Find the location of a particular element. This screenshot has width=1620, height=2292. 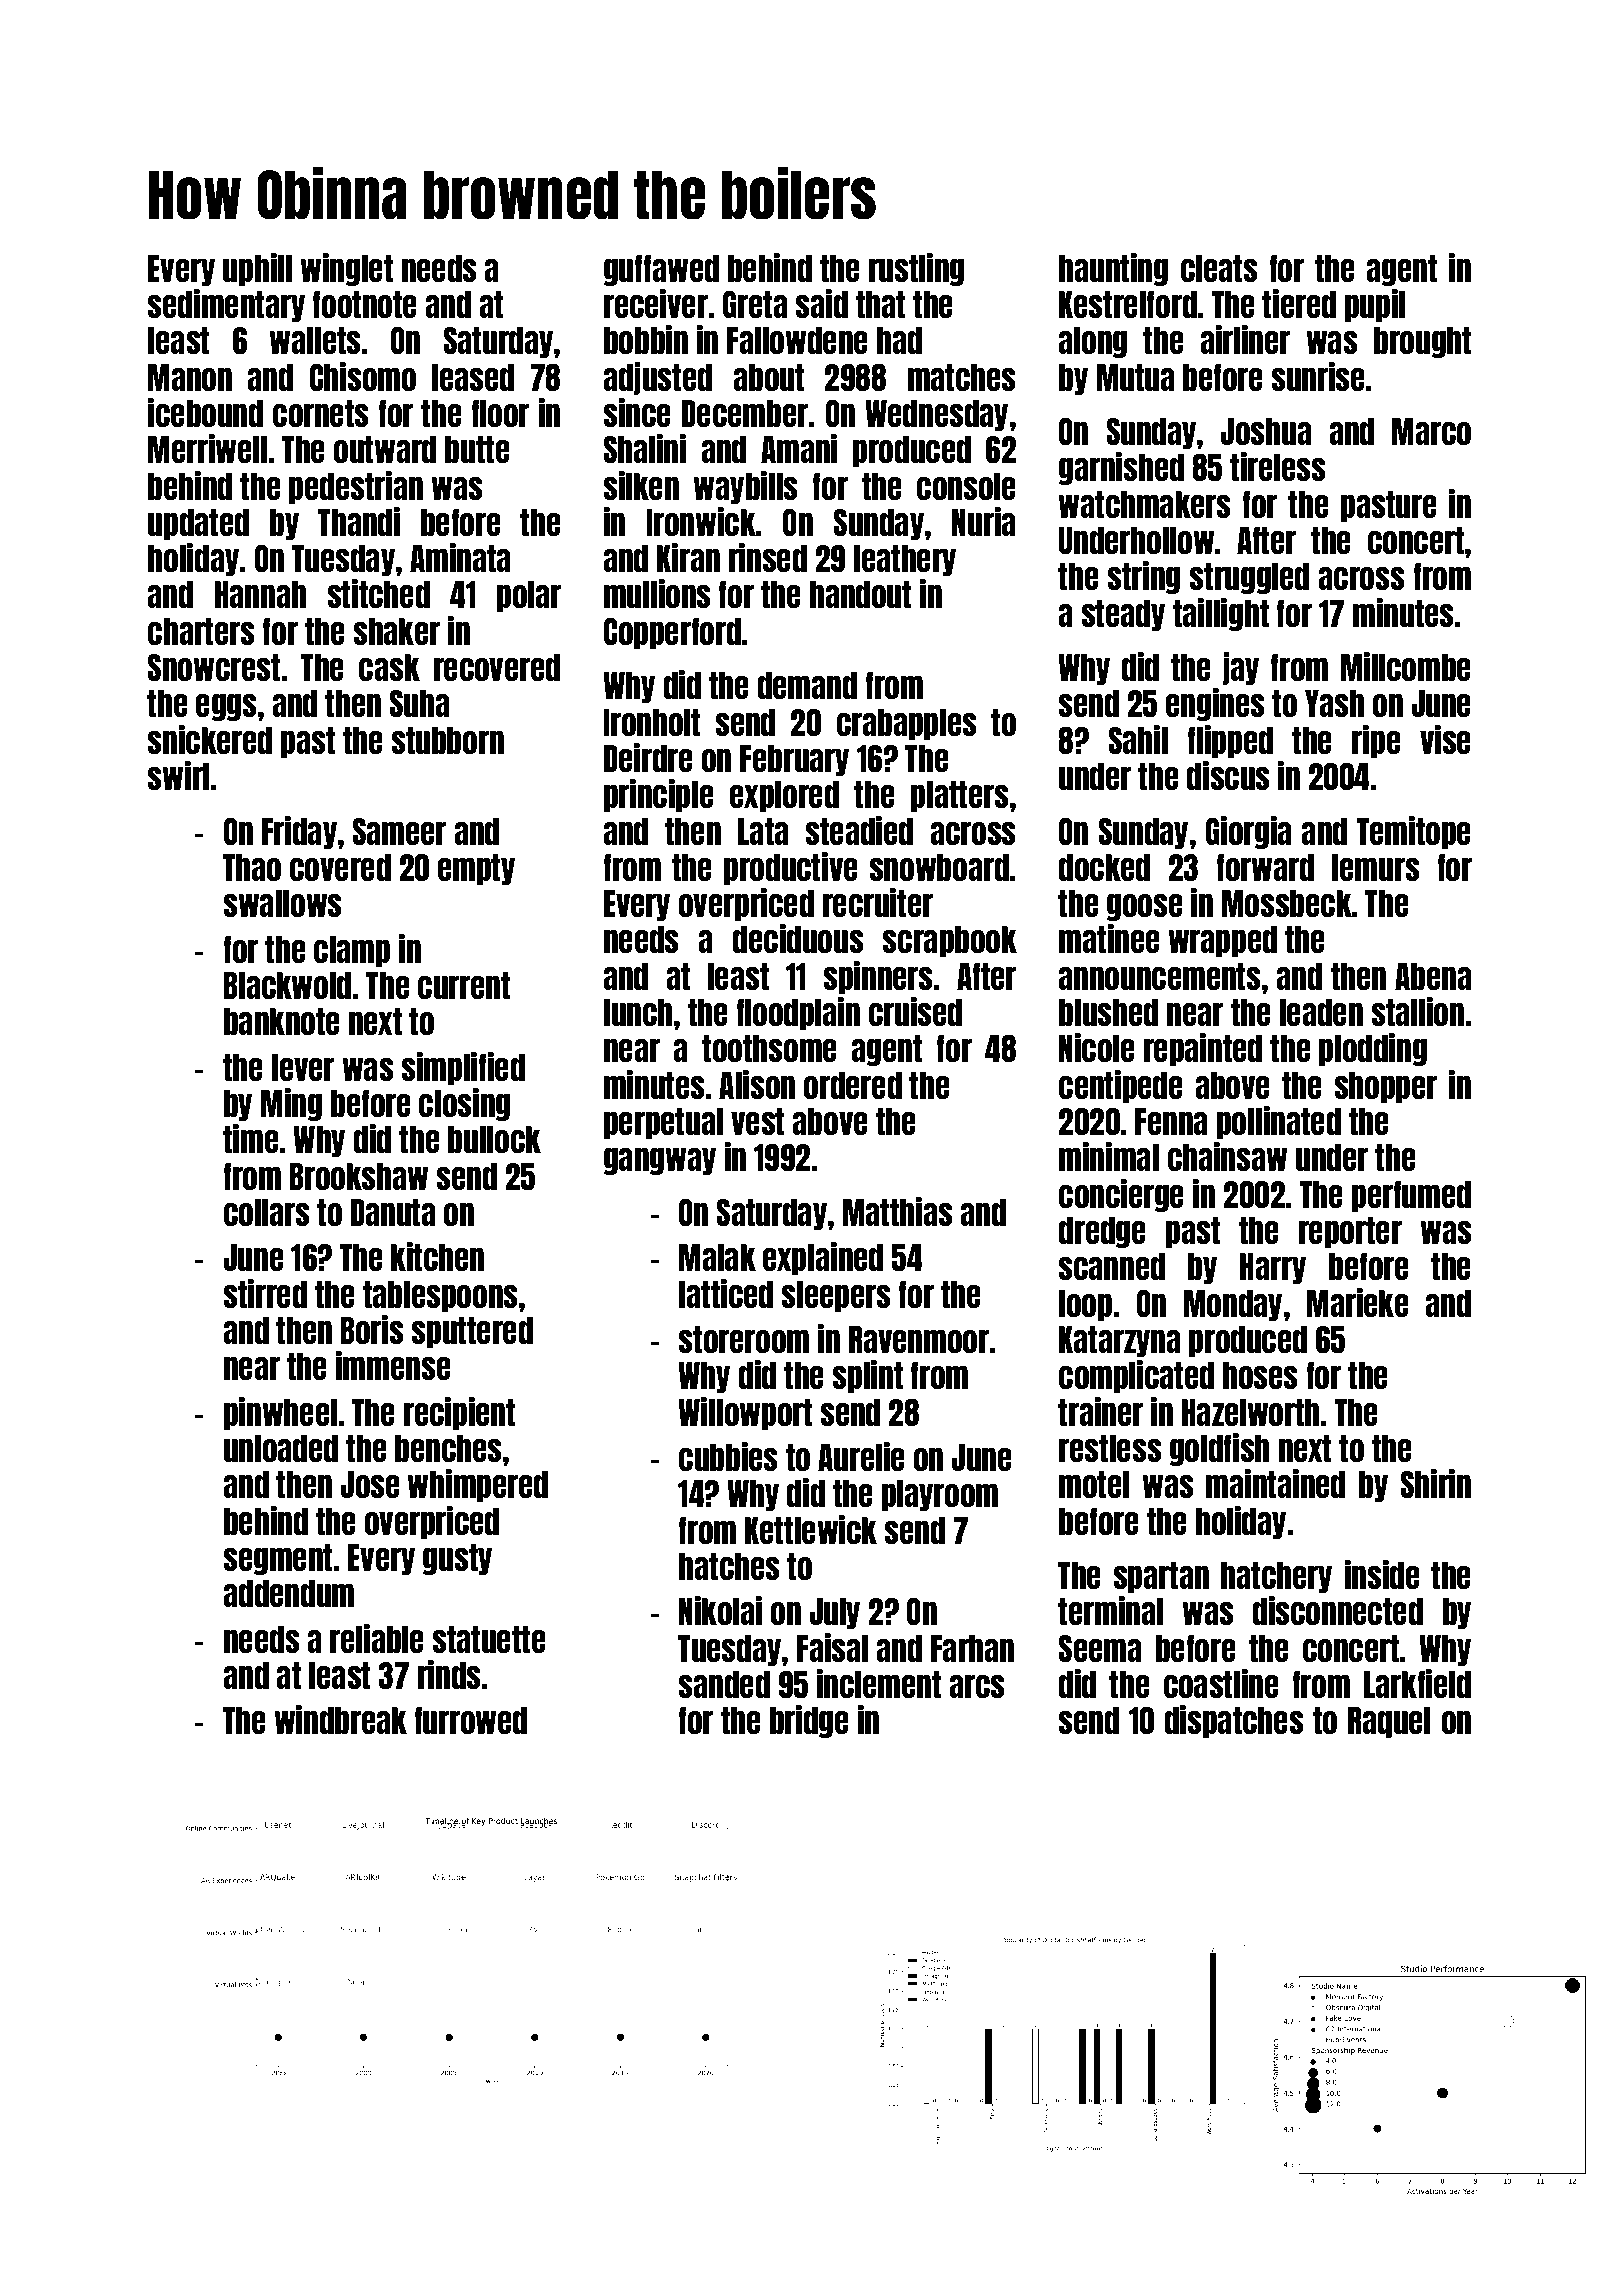

Amani is located at coordinates (799, 448).
